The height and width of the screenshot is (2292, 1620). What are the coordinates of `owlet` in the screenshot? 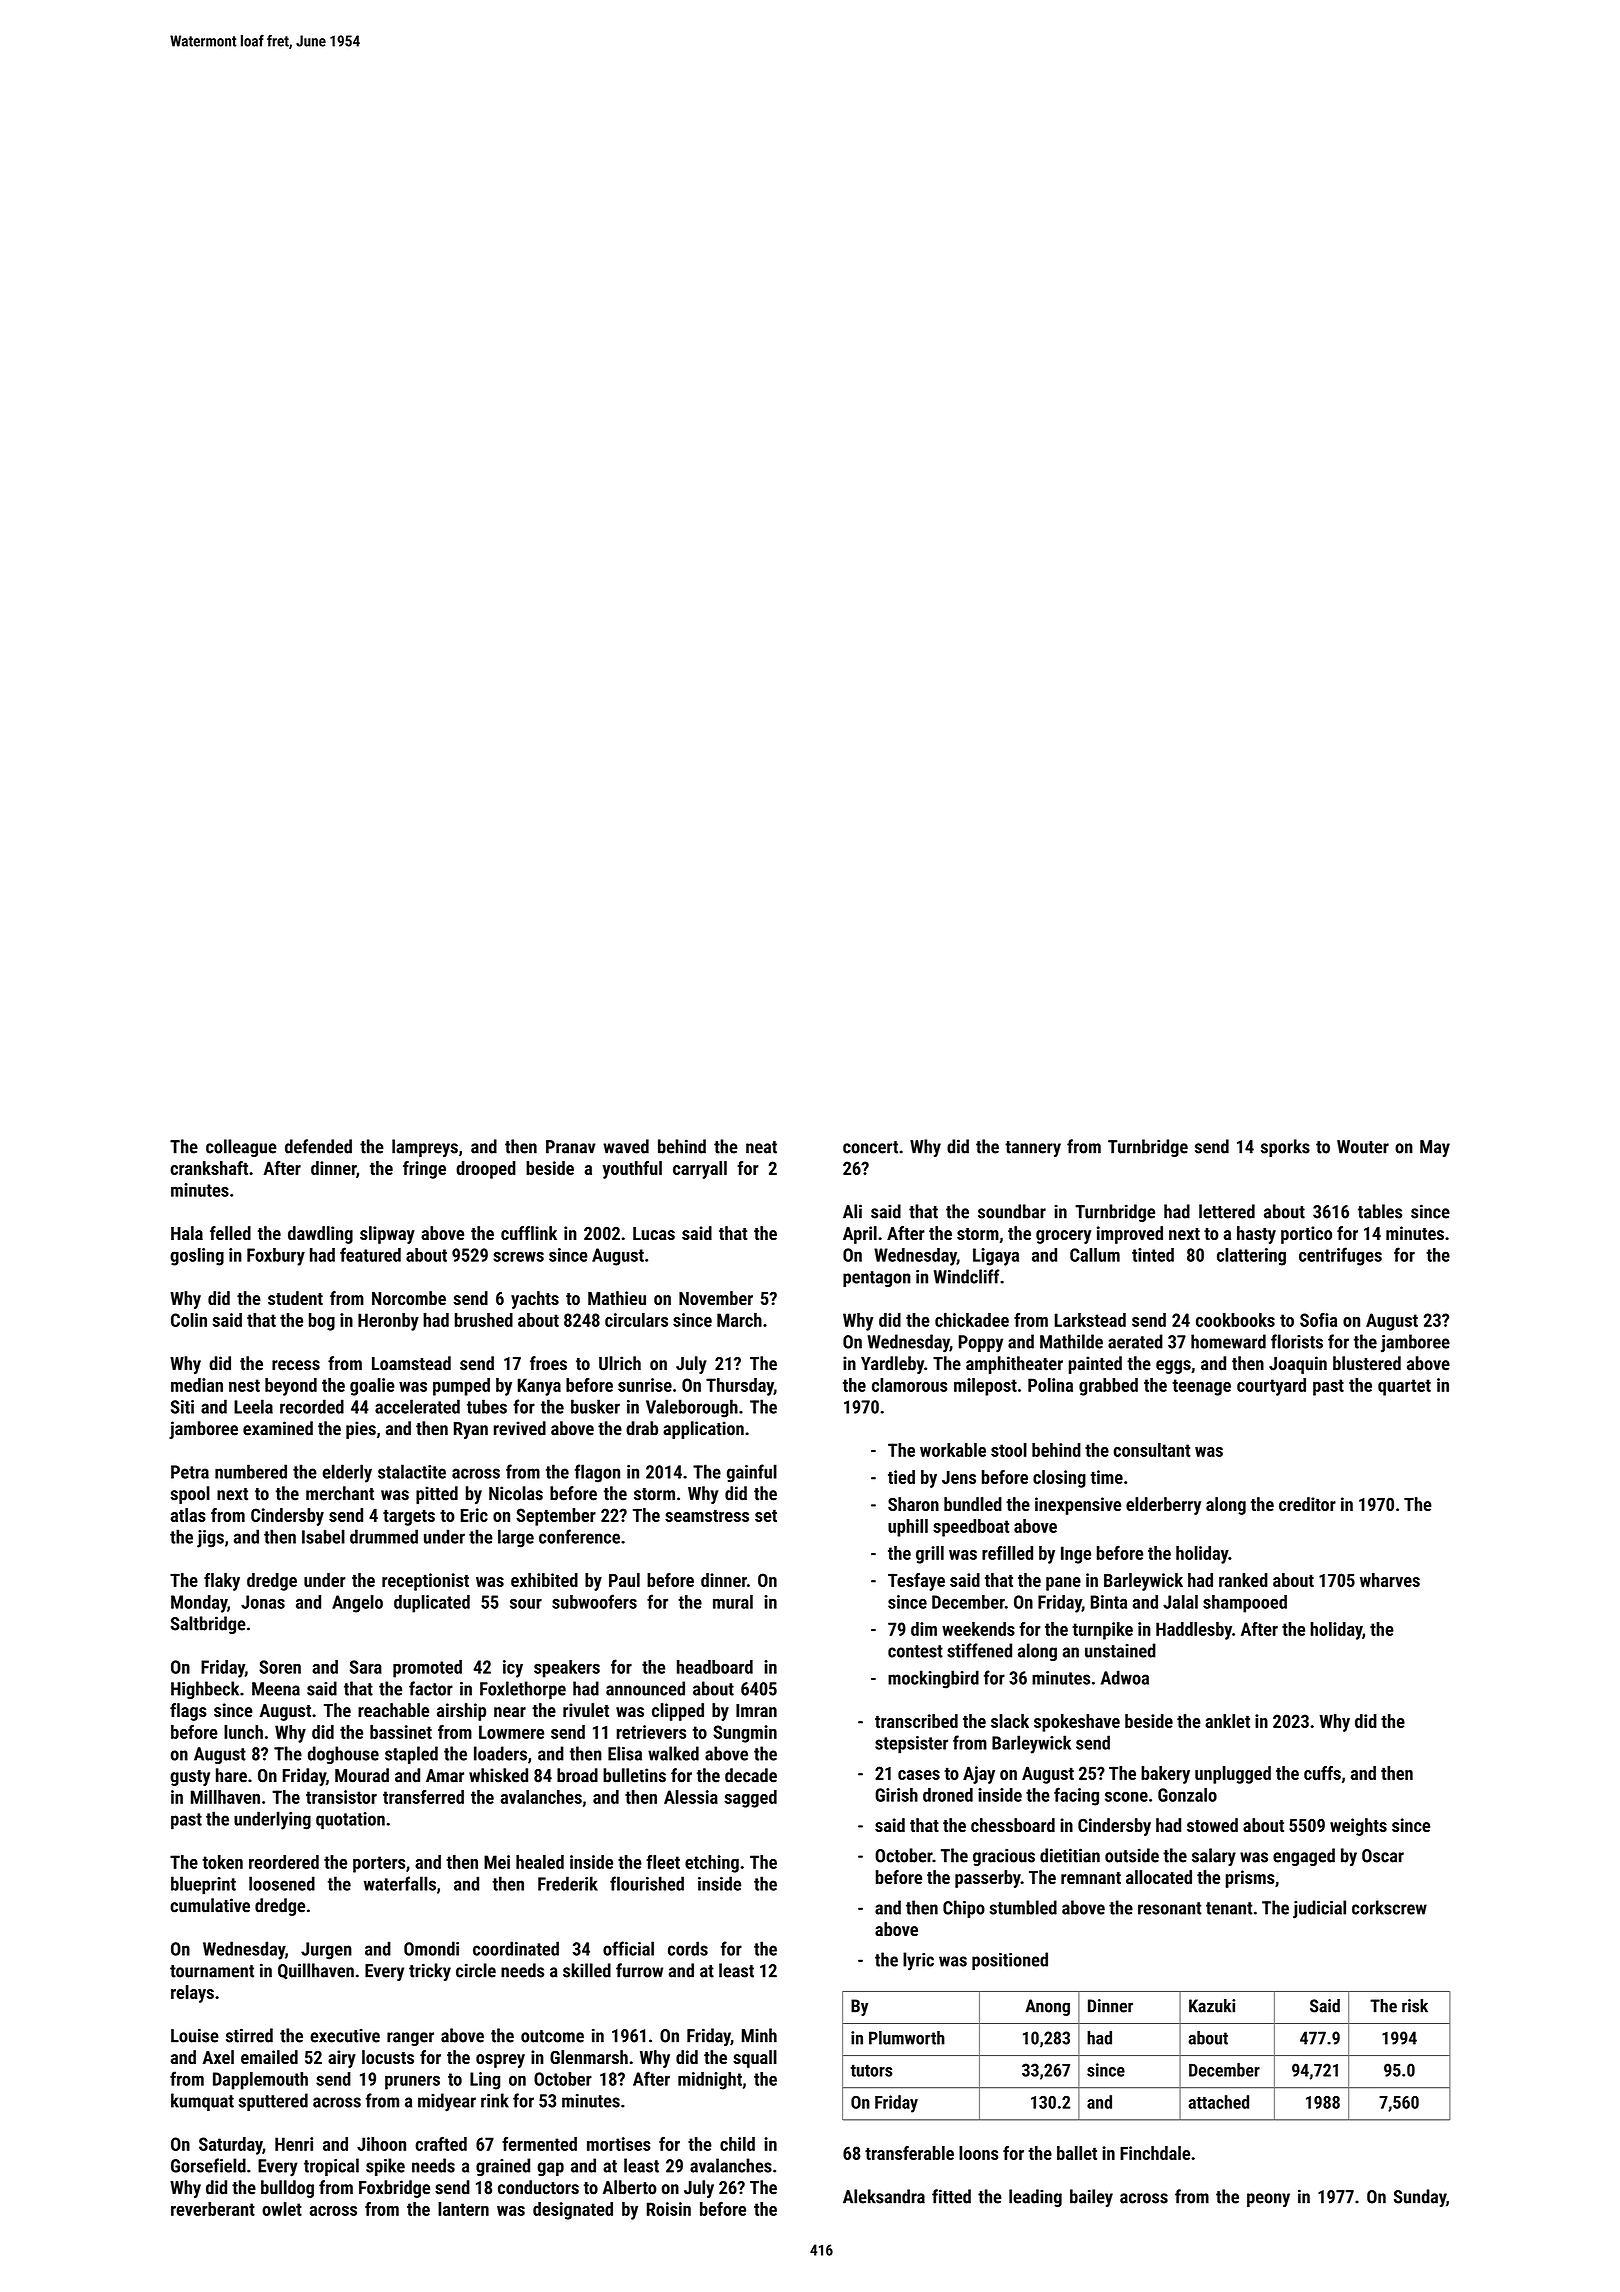 It's located at (282, 2209).
